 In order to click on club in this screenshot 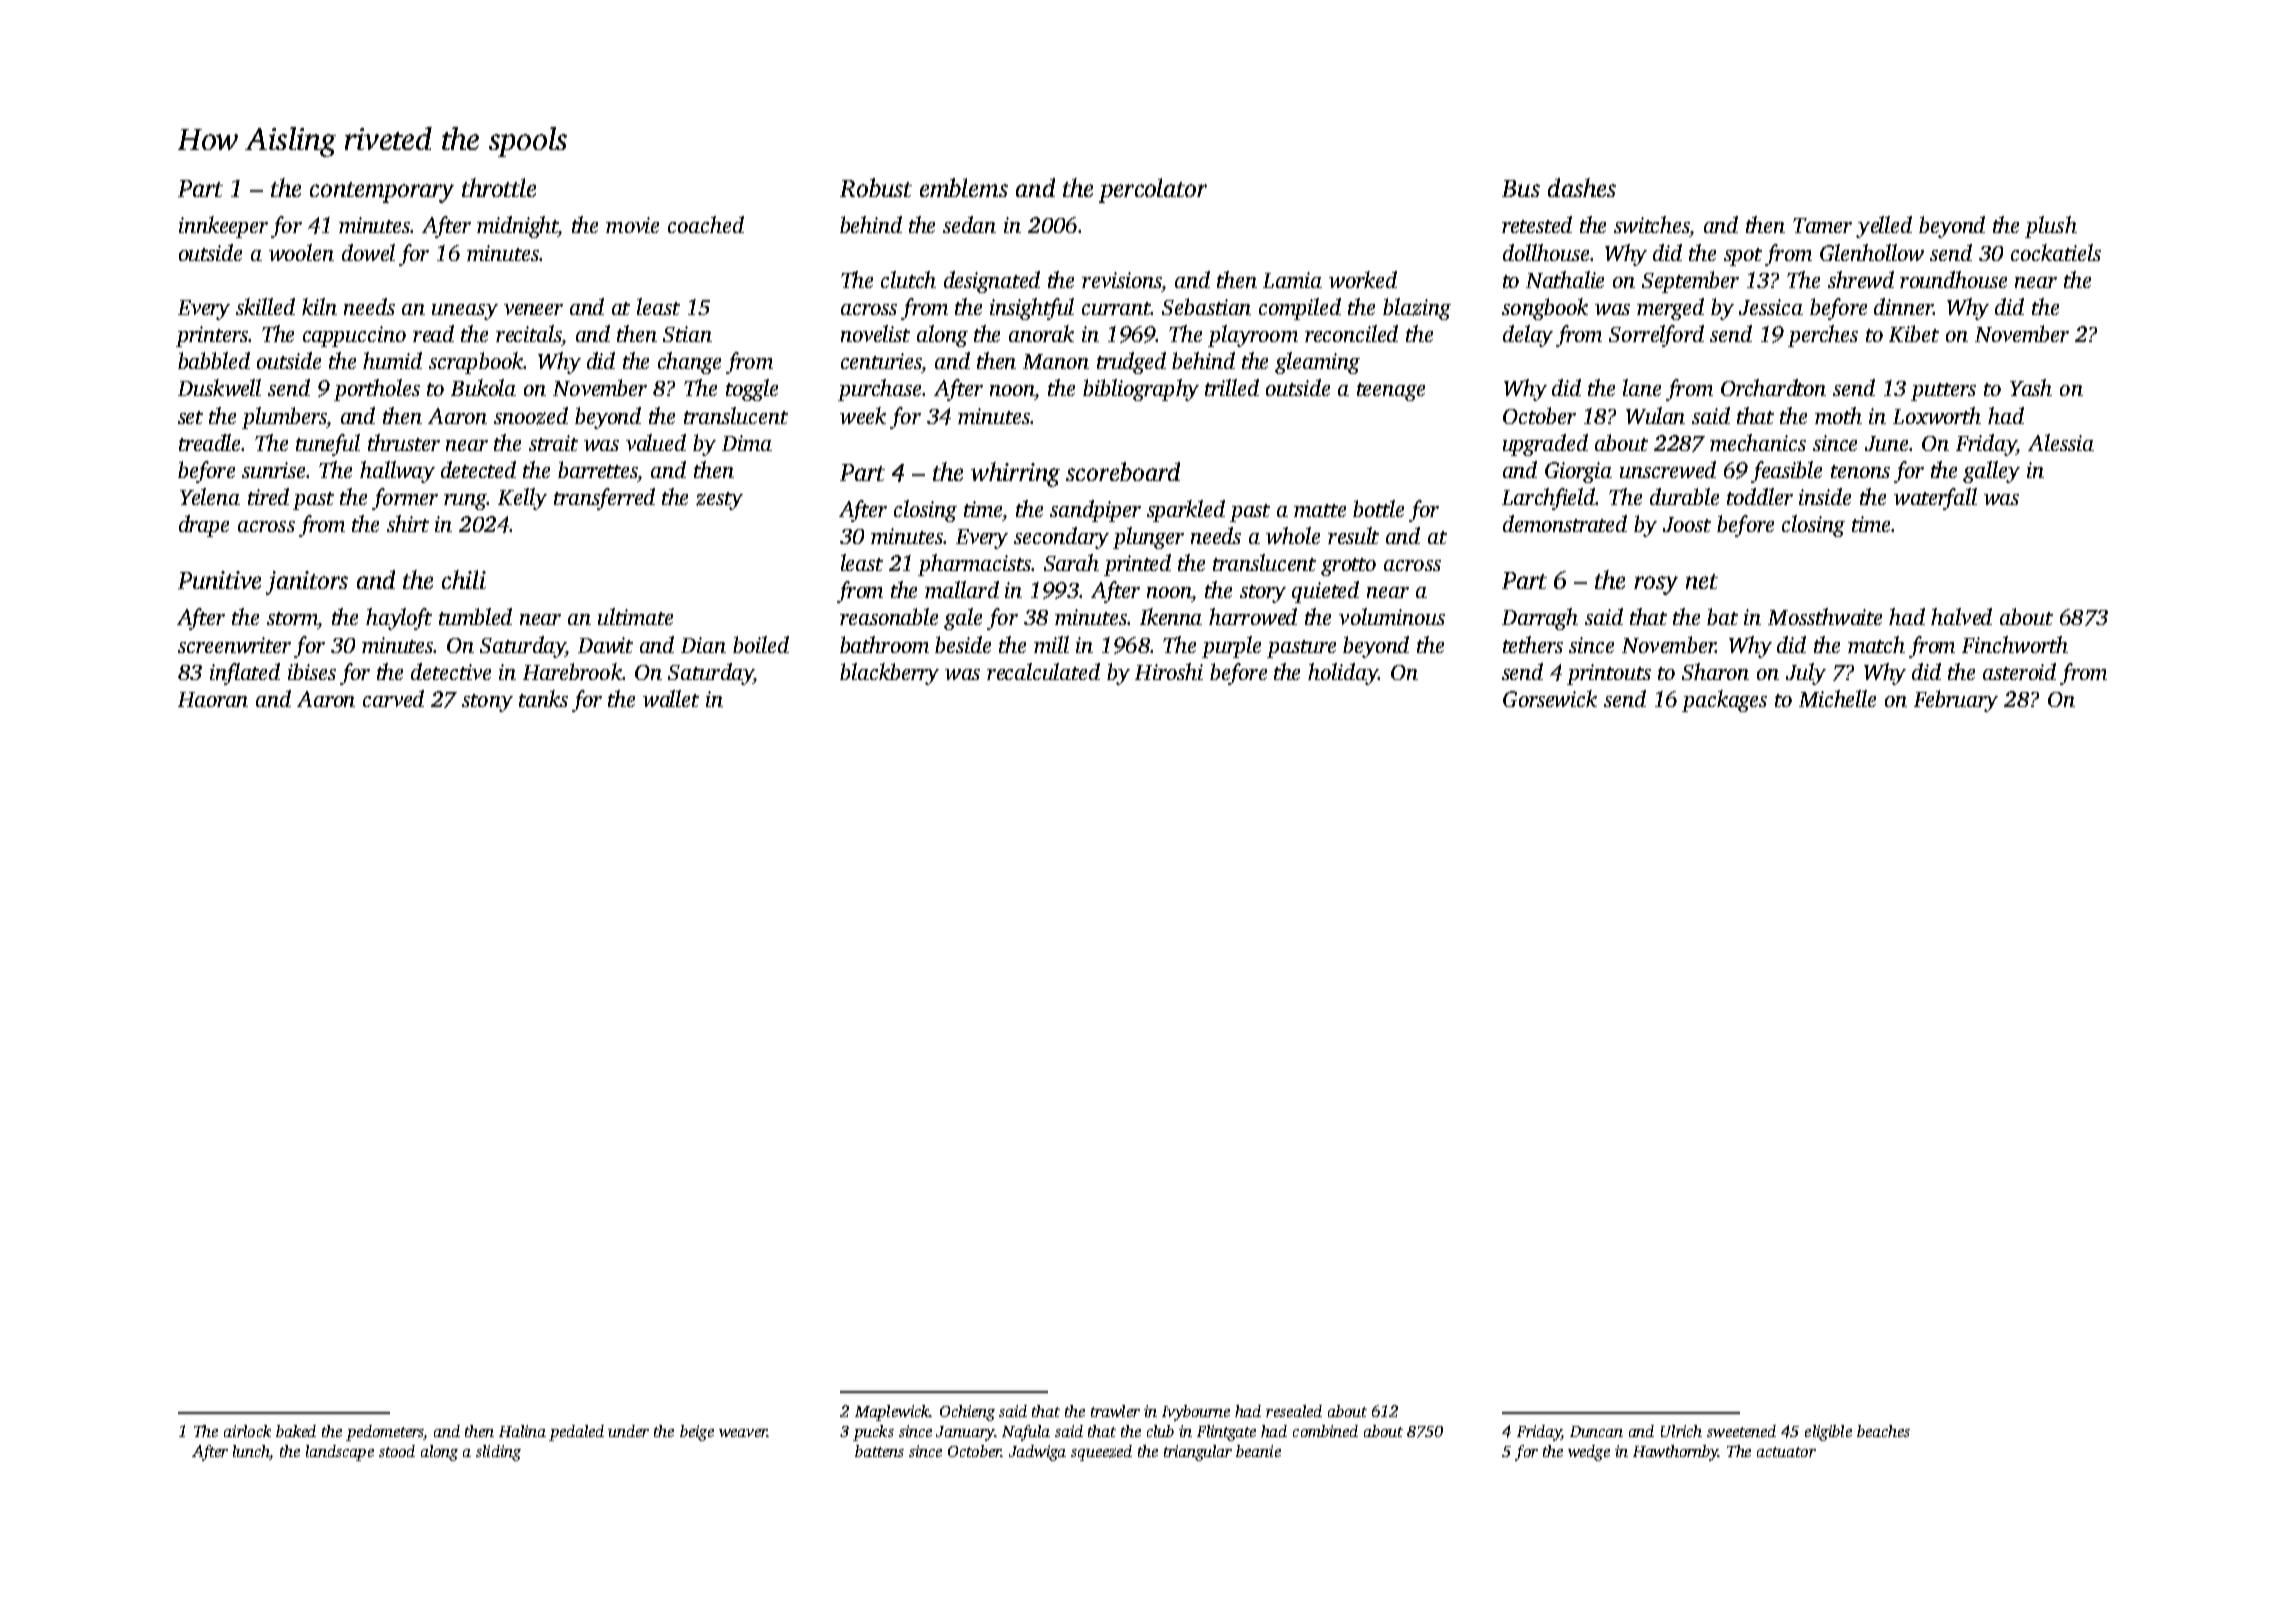, I will do `click(1160, 1431)`.
